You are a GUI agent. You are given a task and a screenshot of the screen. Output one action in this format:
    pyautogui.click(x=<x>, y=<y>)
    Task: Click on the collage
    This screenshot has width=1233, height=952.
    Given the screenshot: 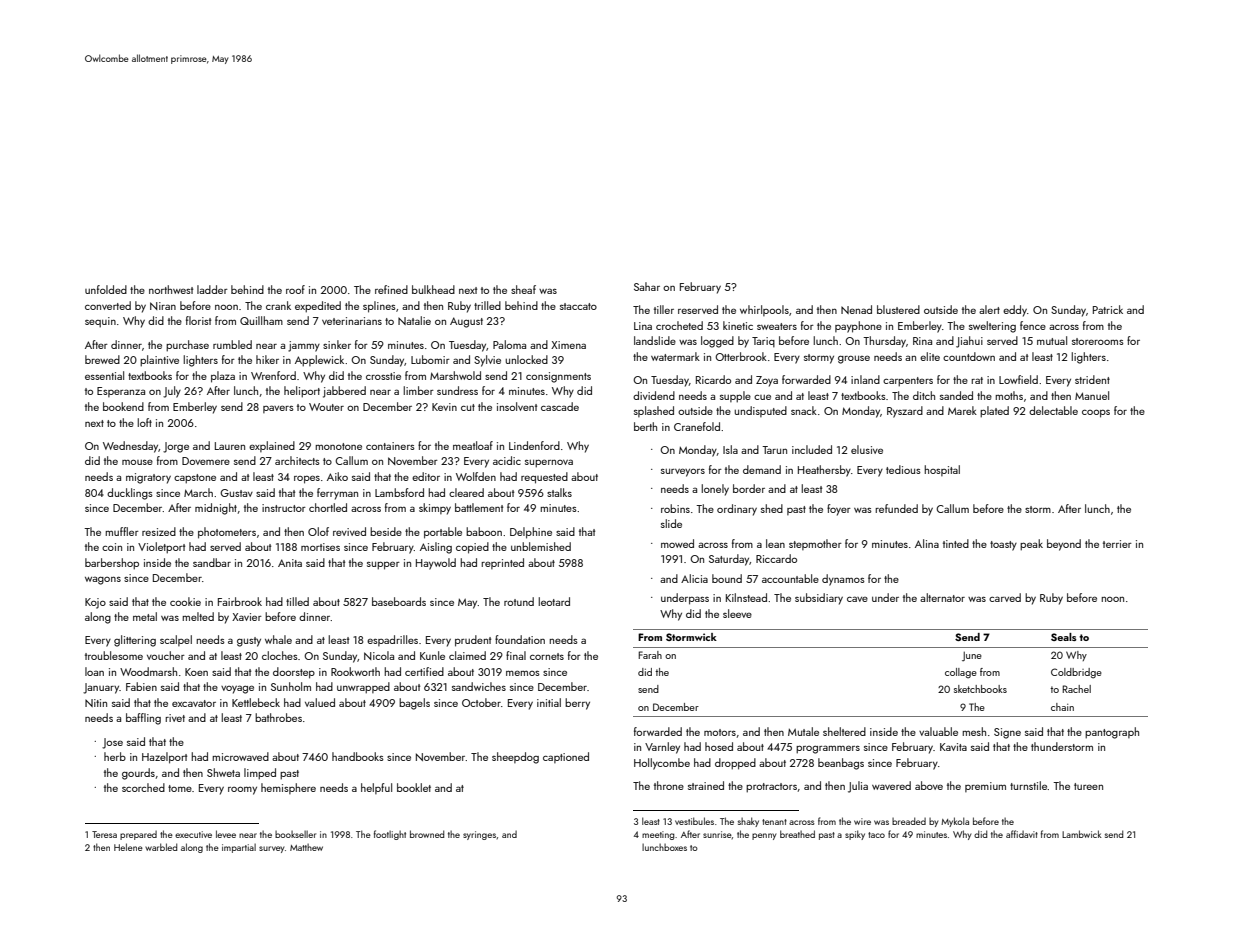 What is the action you would take?
    pyautogui.click(x=961, y=673)
